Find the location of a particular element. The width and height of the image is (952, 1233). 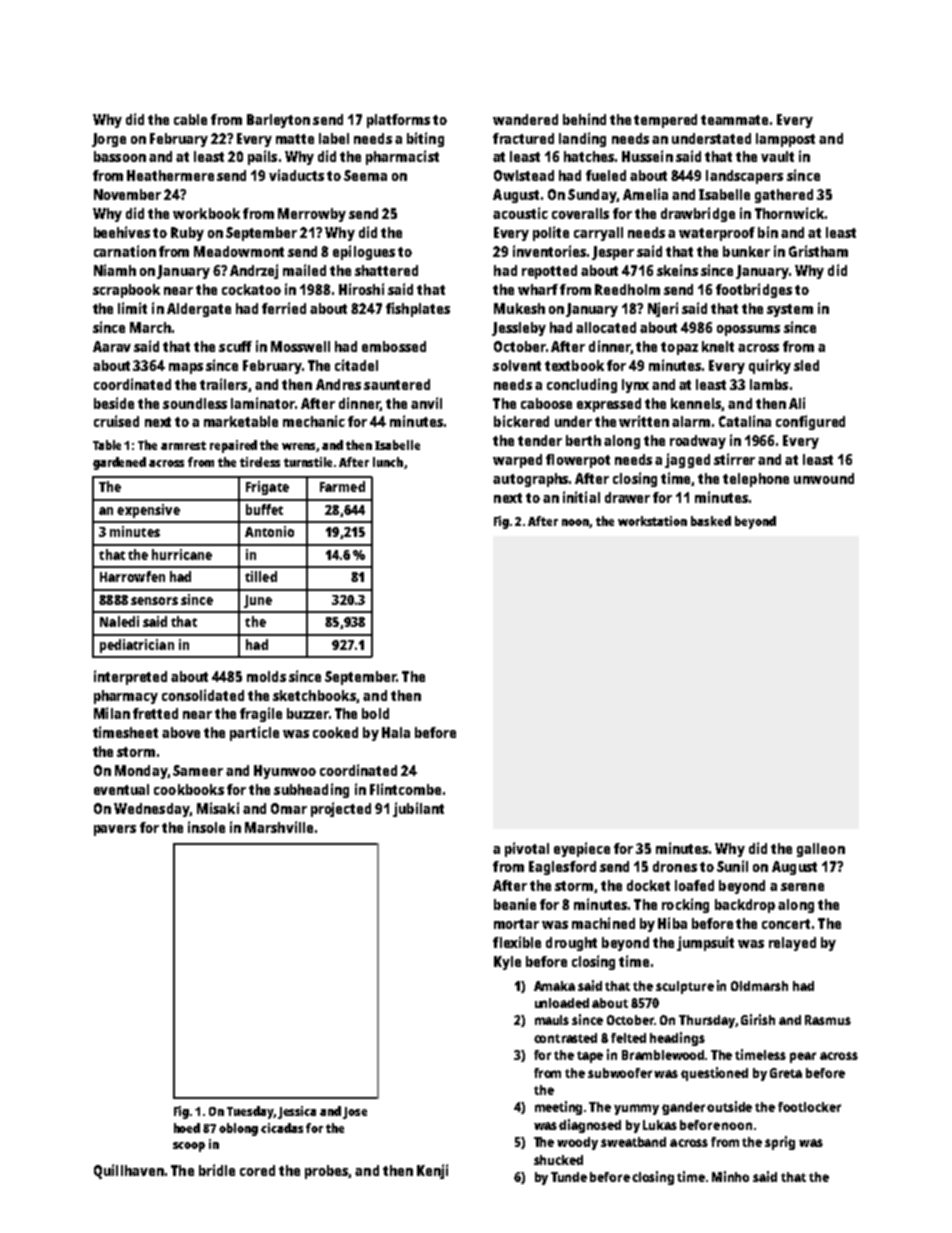

fretted is located at coordinates (155, 713).
